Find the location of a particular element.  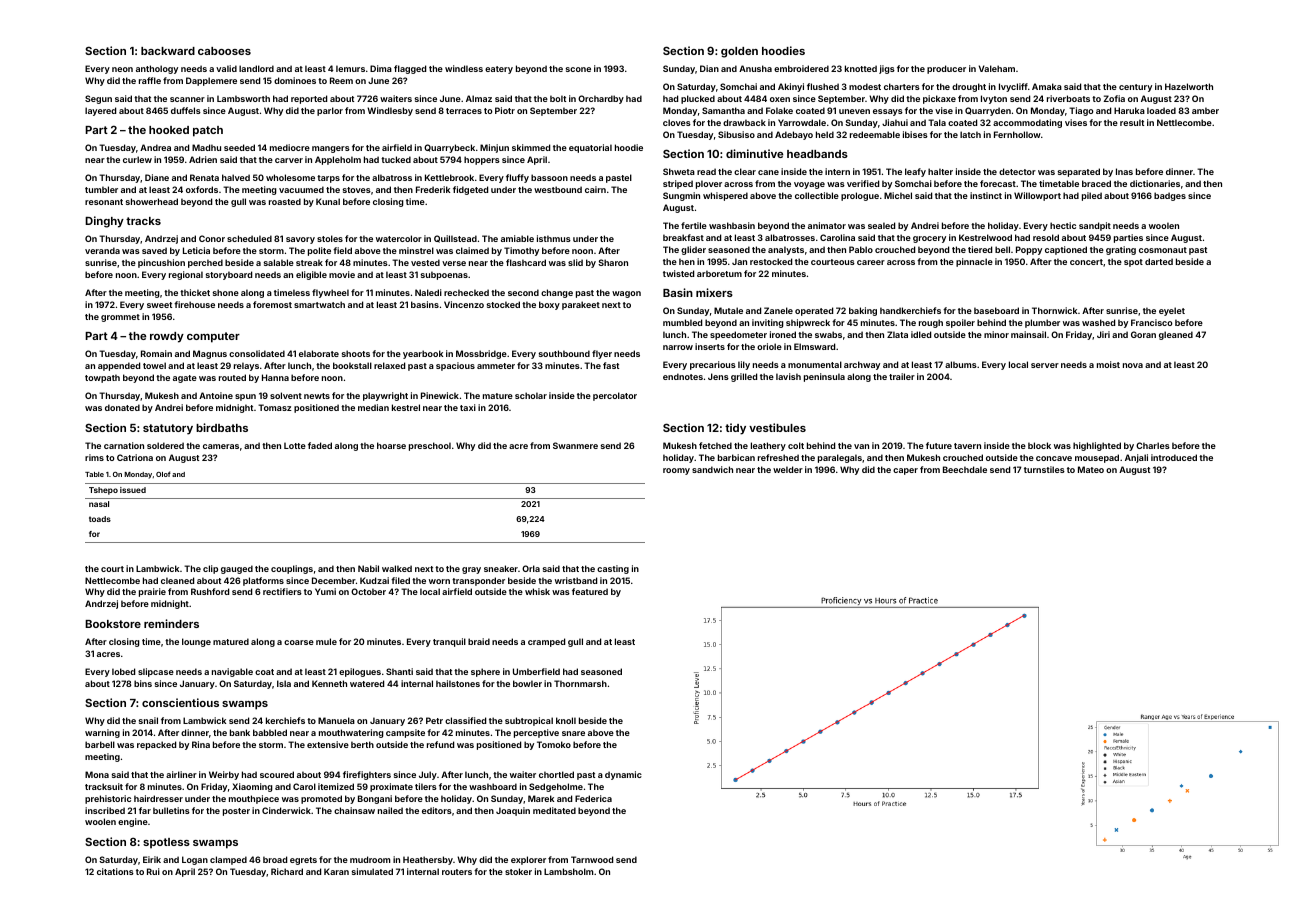

badges is located at coordinates (1170, 196).
